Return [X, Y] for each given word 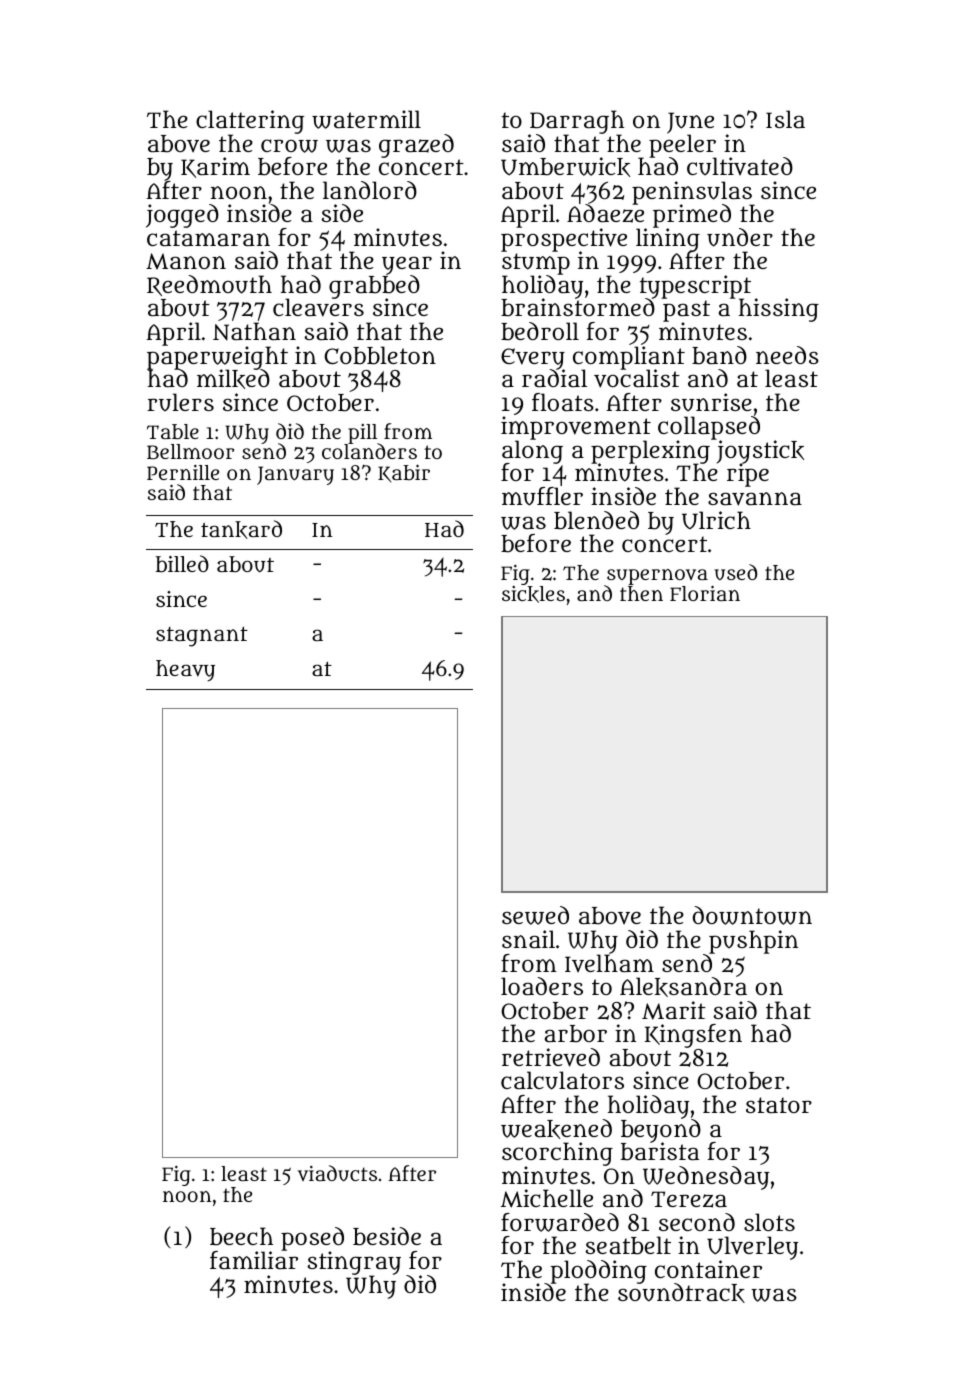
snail [528, 939]
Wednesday [706, 1178]
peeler [682, 146]
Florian [705, 593]
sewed [535, 915]
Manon [186, 261]
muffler [542, 496]
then [641, 593]
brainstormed [578, 308]
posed [312, 1239]
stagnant [202, 637]
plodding [598, 1272]
